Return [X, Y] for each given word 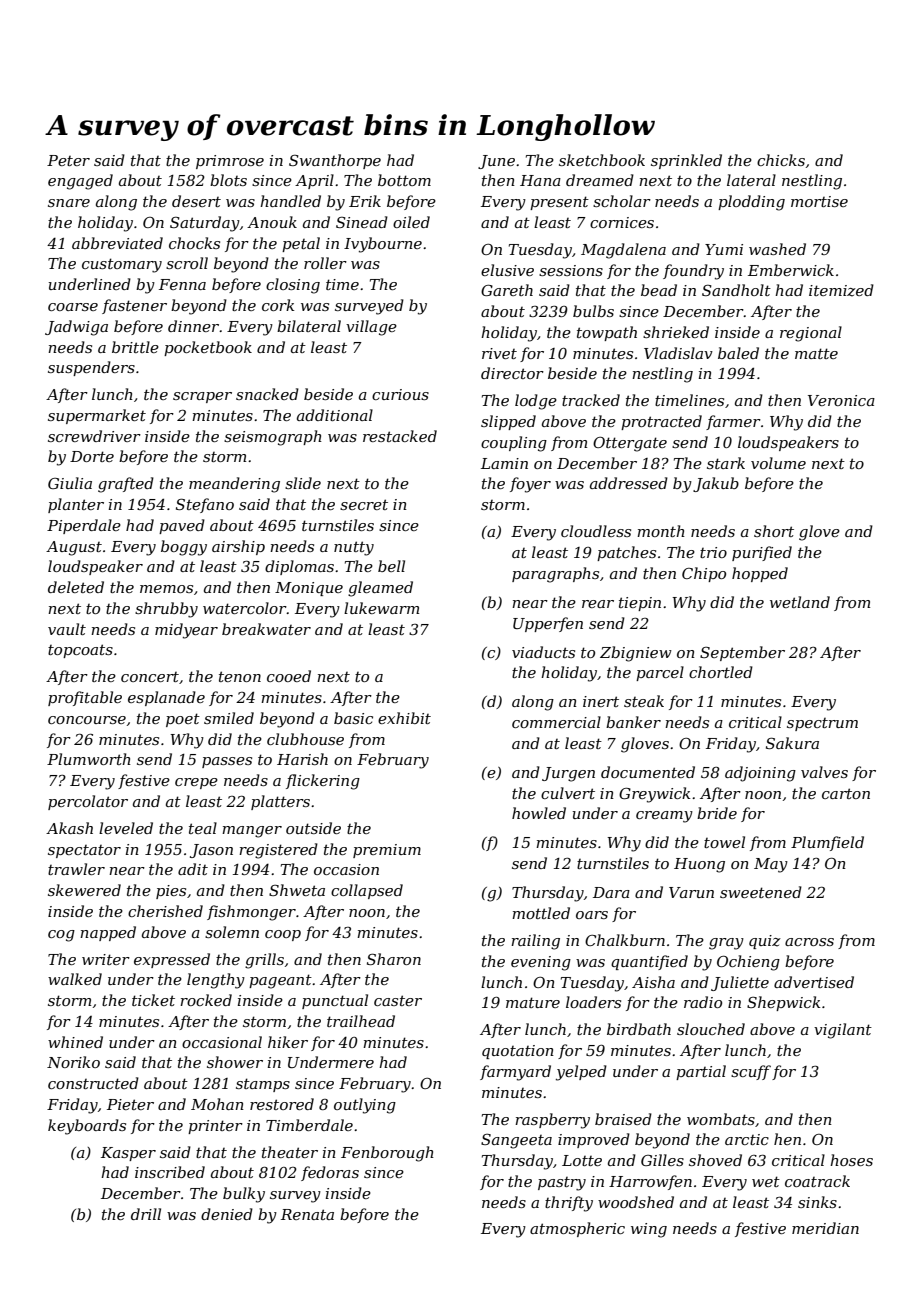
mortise [819, 201]
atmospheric [577, 1229]
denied [227, 1214]
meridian [825, 1228]
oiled [411, 222]
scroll [187, 263]
